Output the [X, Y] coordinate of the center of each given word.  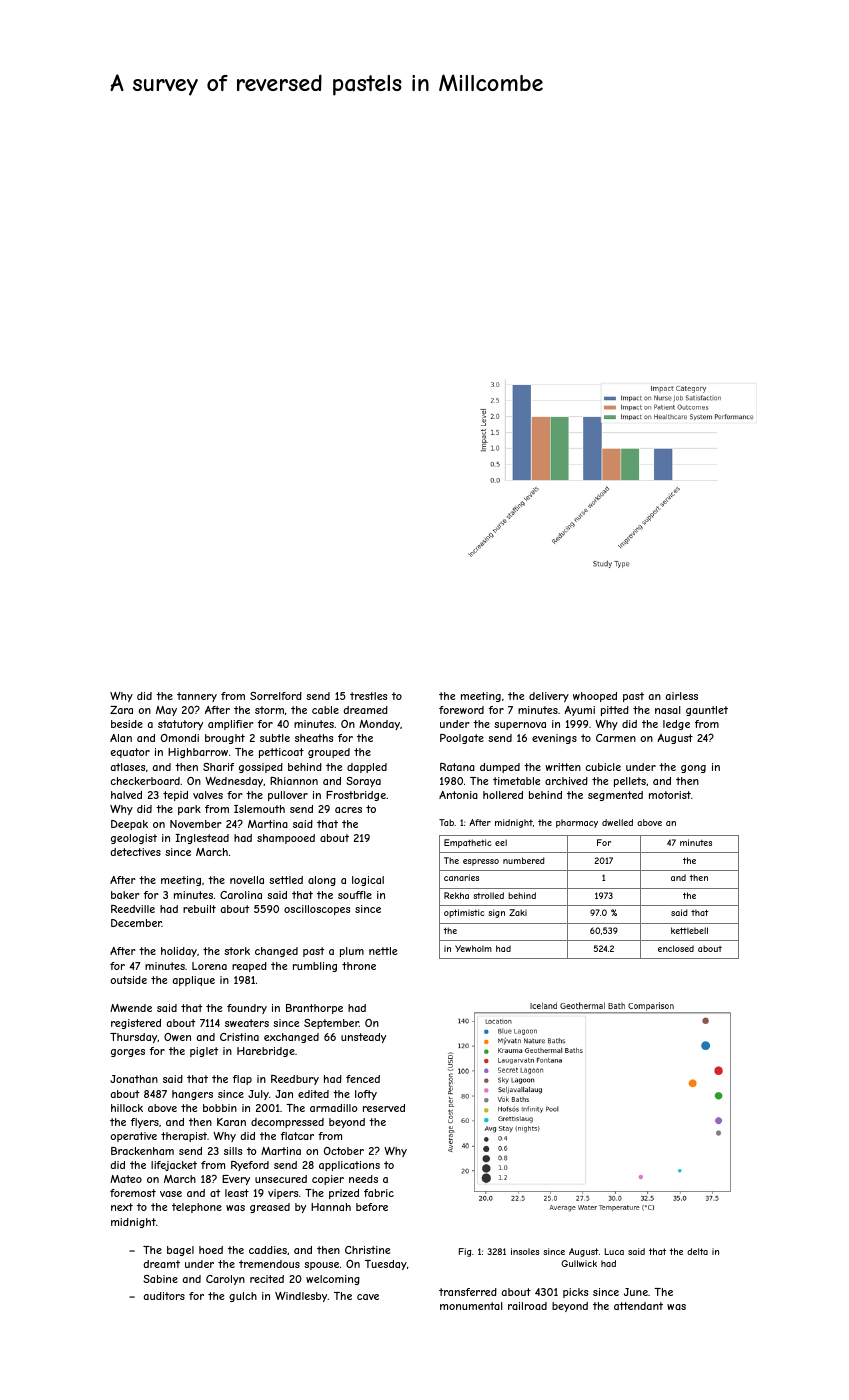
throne [359, 966]
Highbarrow [198, 753]
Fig [465, 1252]
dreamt [161, 1264]
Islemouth [259, 809]
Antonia [458, 795]
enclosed [676, 948]
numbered [524, 860]
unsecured [281, 1179]
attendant [638, 1306]
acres [348, 810]
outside [129, 980]
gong [693, 769]
